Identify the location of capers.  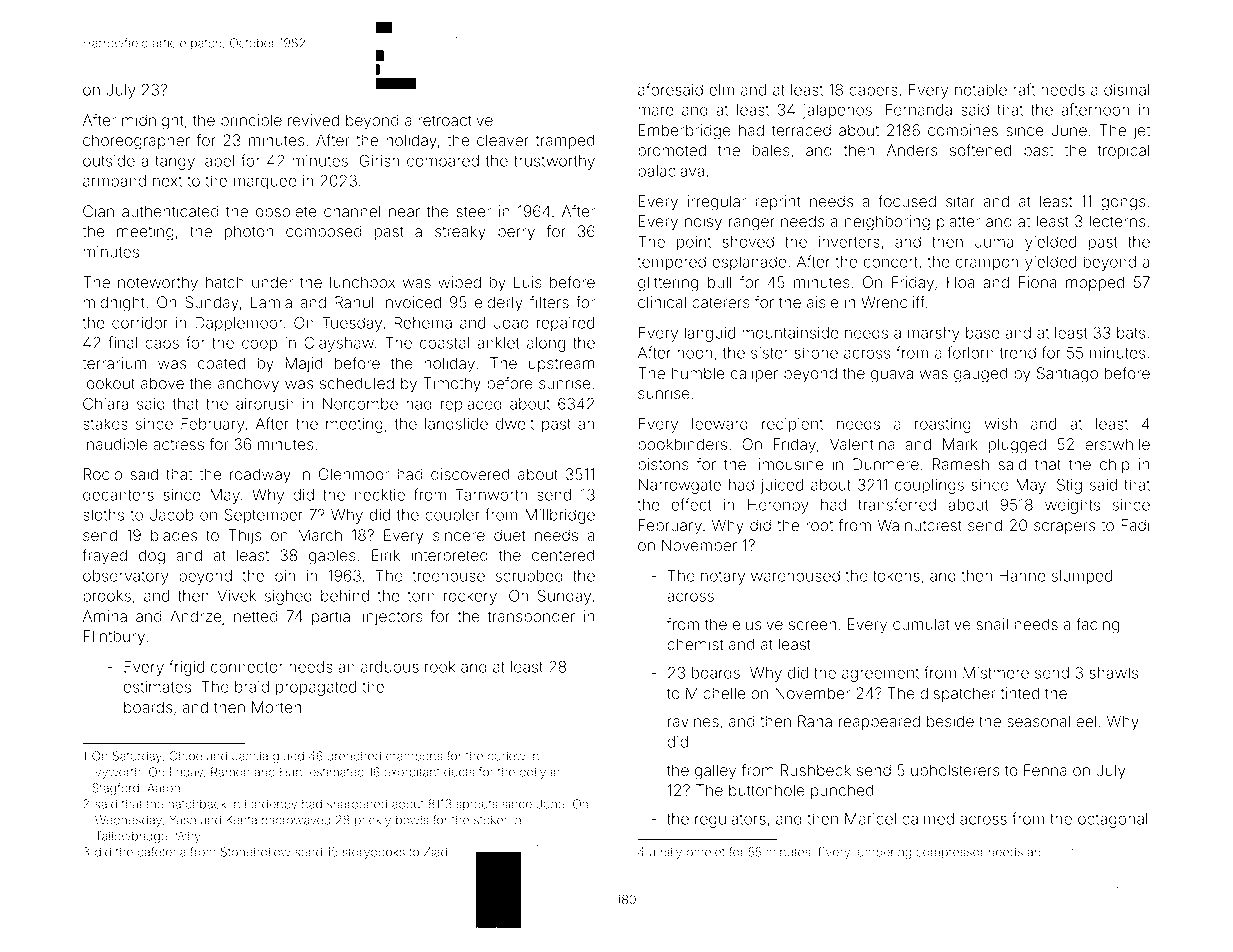
(873, 92).
